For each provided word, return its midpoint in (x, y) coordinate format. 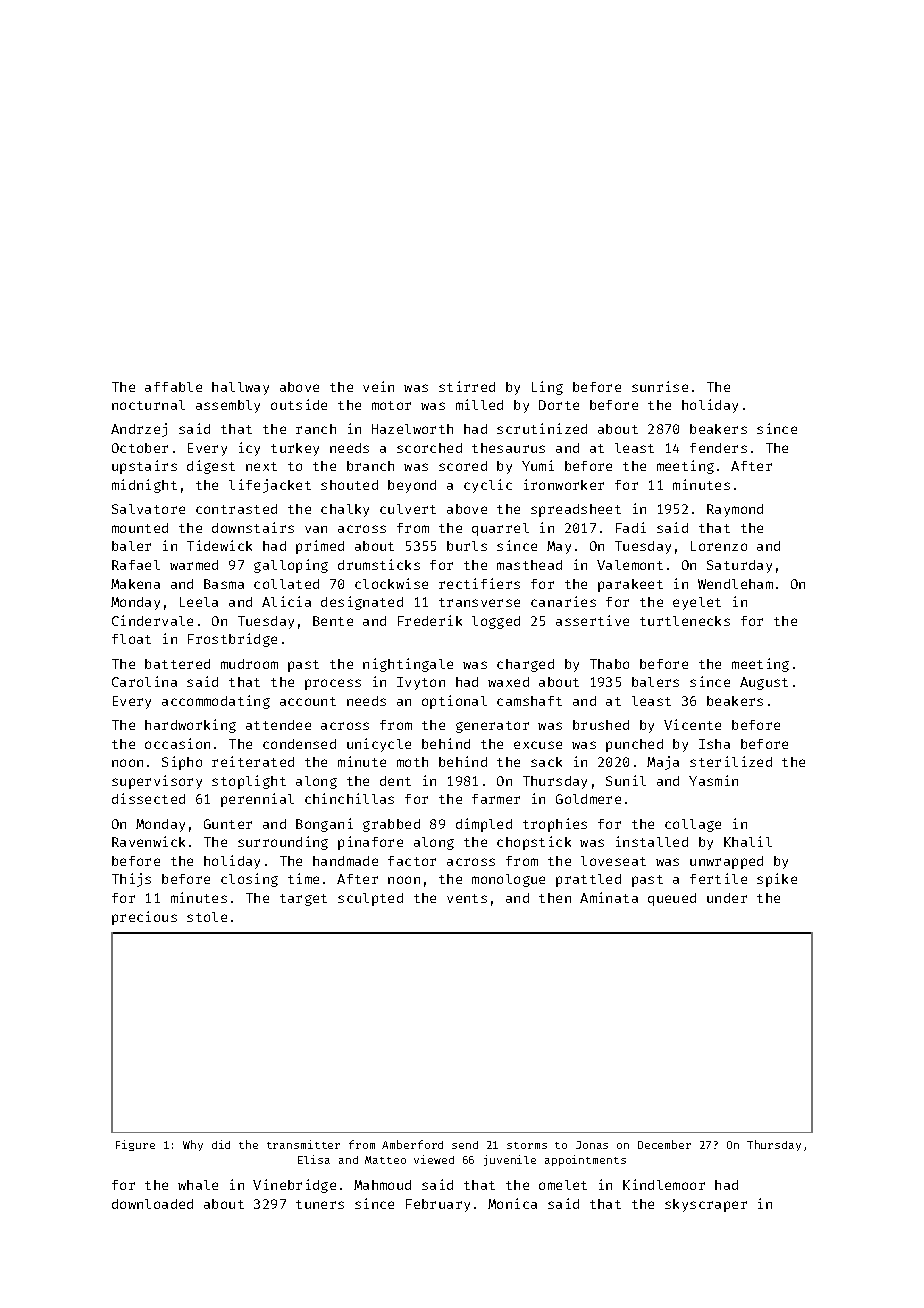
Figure (135, 1145)
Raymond (735, 510)
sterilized (731, 761)
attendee (278, 725)
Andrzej (139, 430)
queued (672, 899)
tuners (320, 1204)
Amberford (412, 1144)
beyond (412, 486)
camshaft (529, 701)
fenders (718, 448)
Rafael (136, 565)
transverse (479, 602)
